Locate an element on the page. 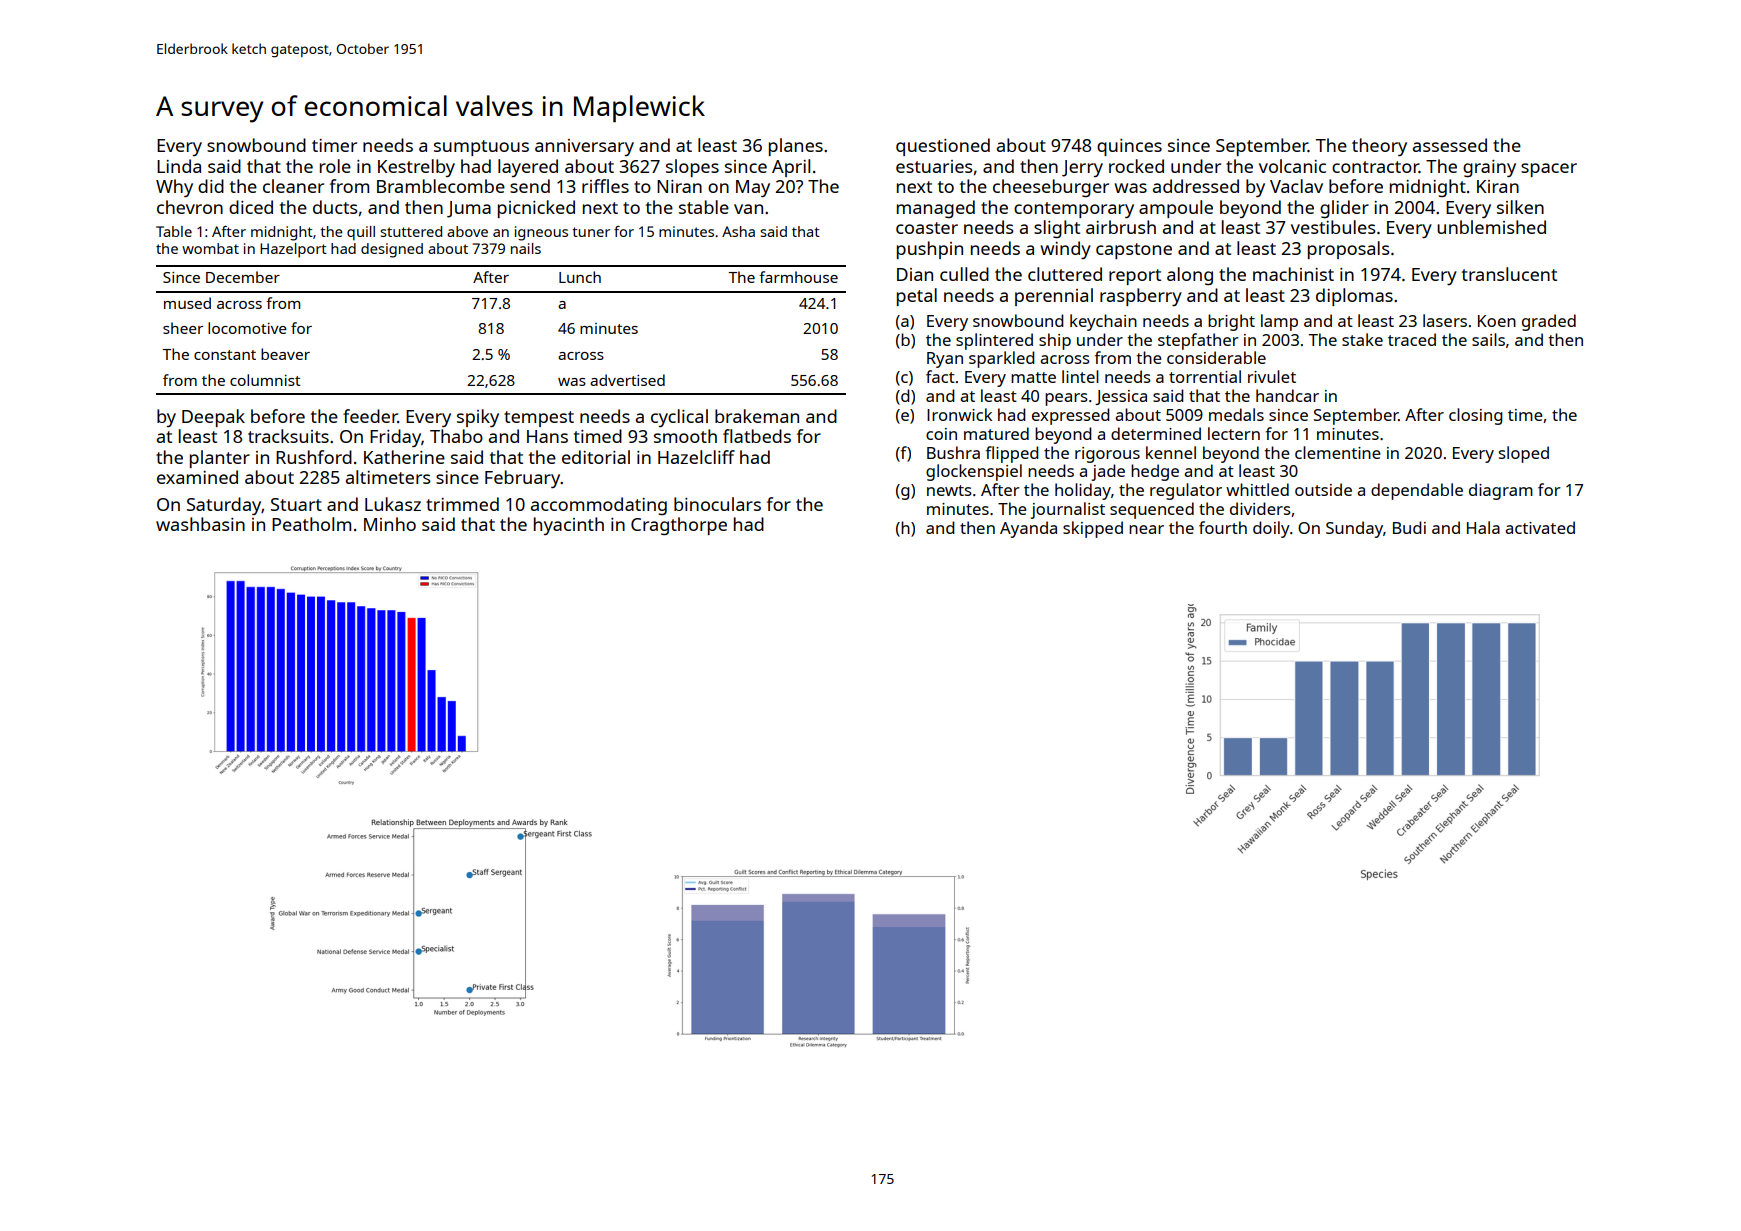  Kiran is located at coordinates (1498, 186).
